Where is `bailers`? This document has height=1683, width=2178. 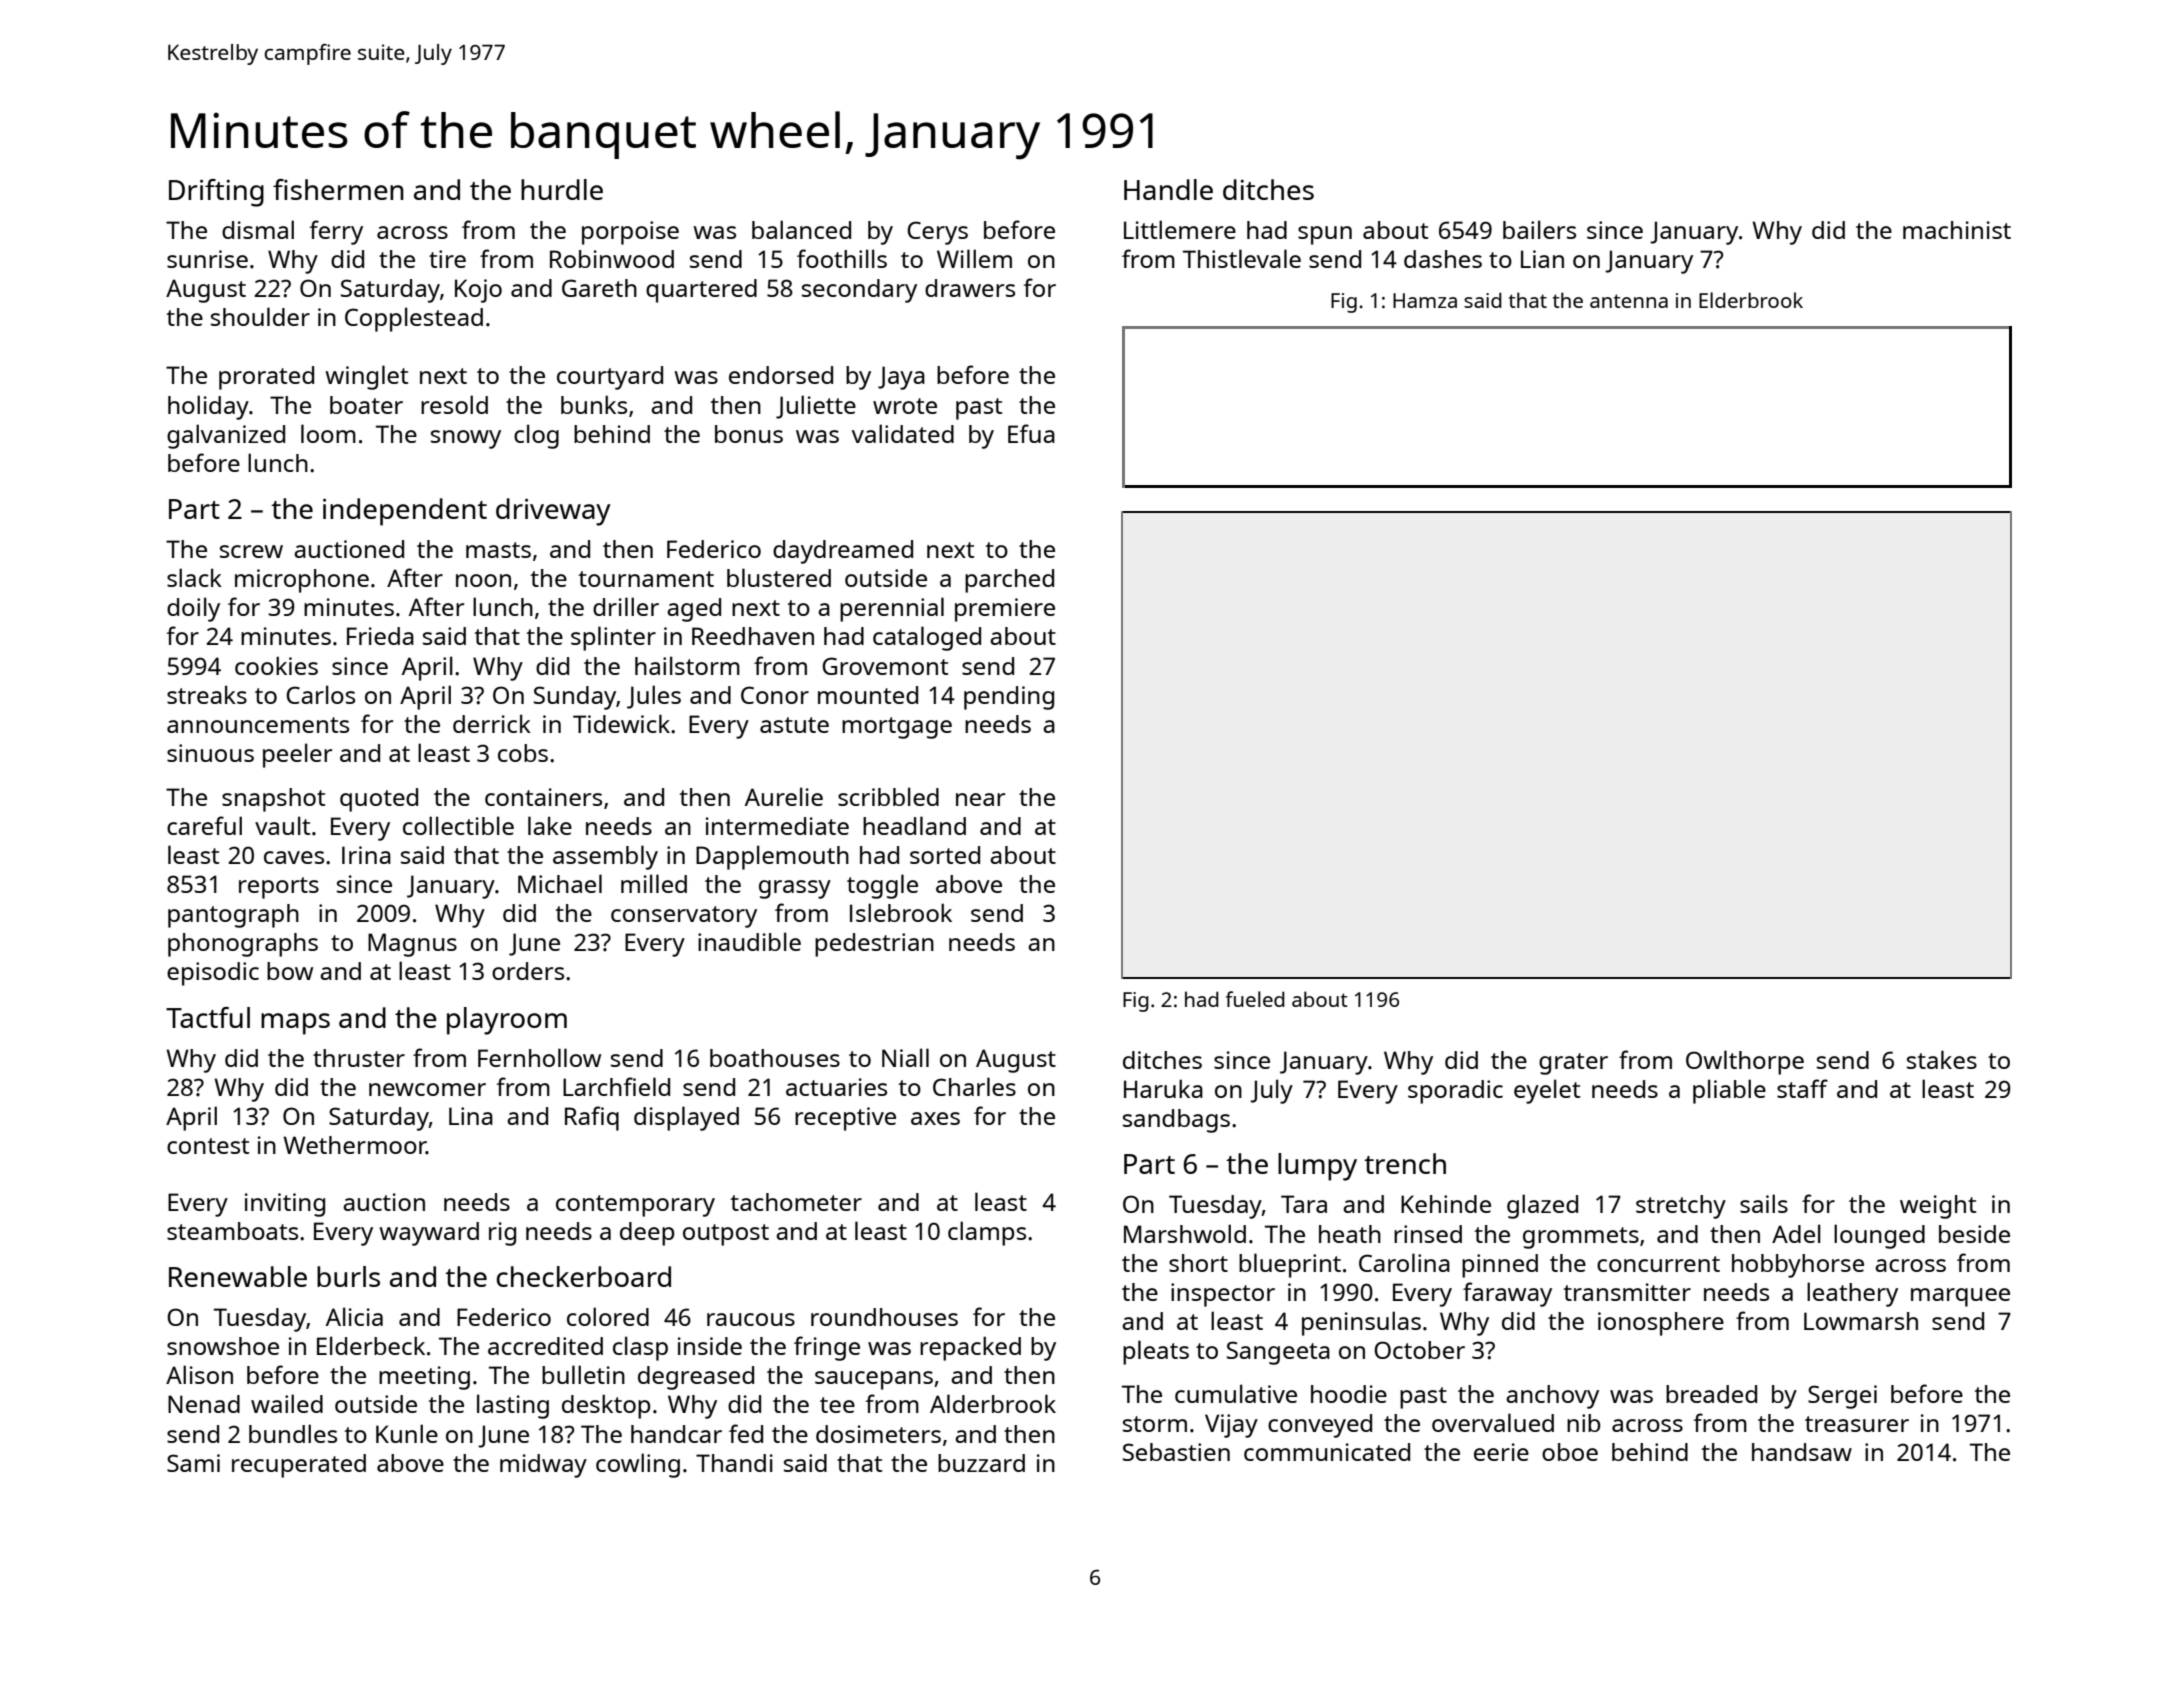 bailers is located at coordinates (1539, 229).
